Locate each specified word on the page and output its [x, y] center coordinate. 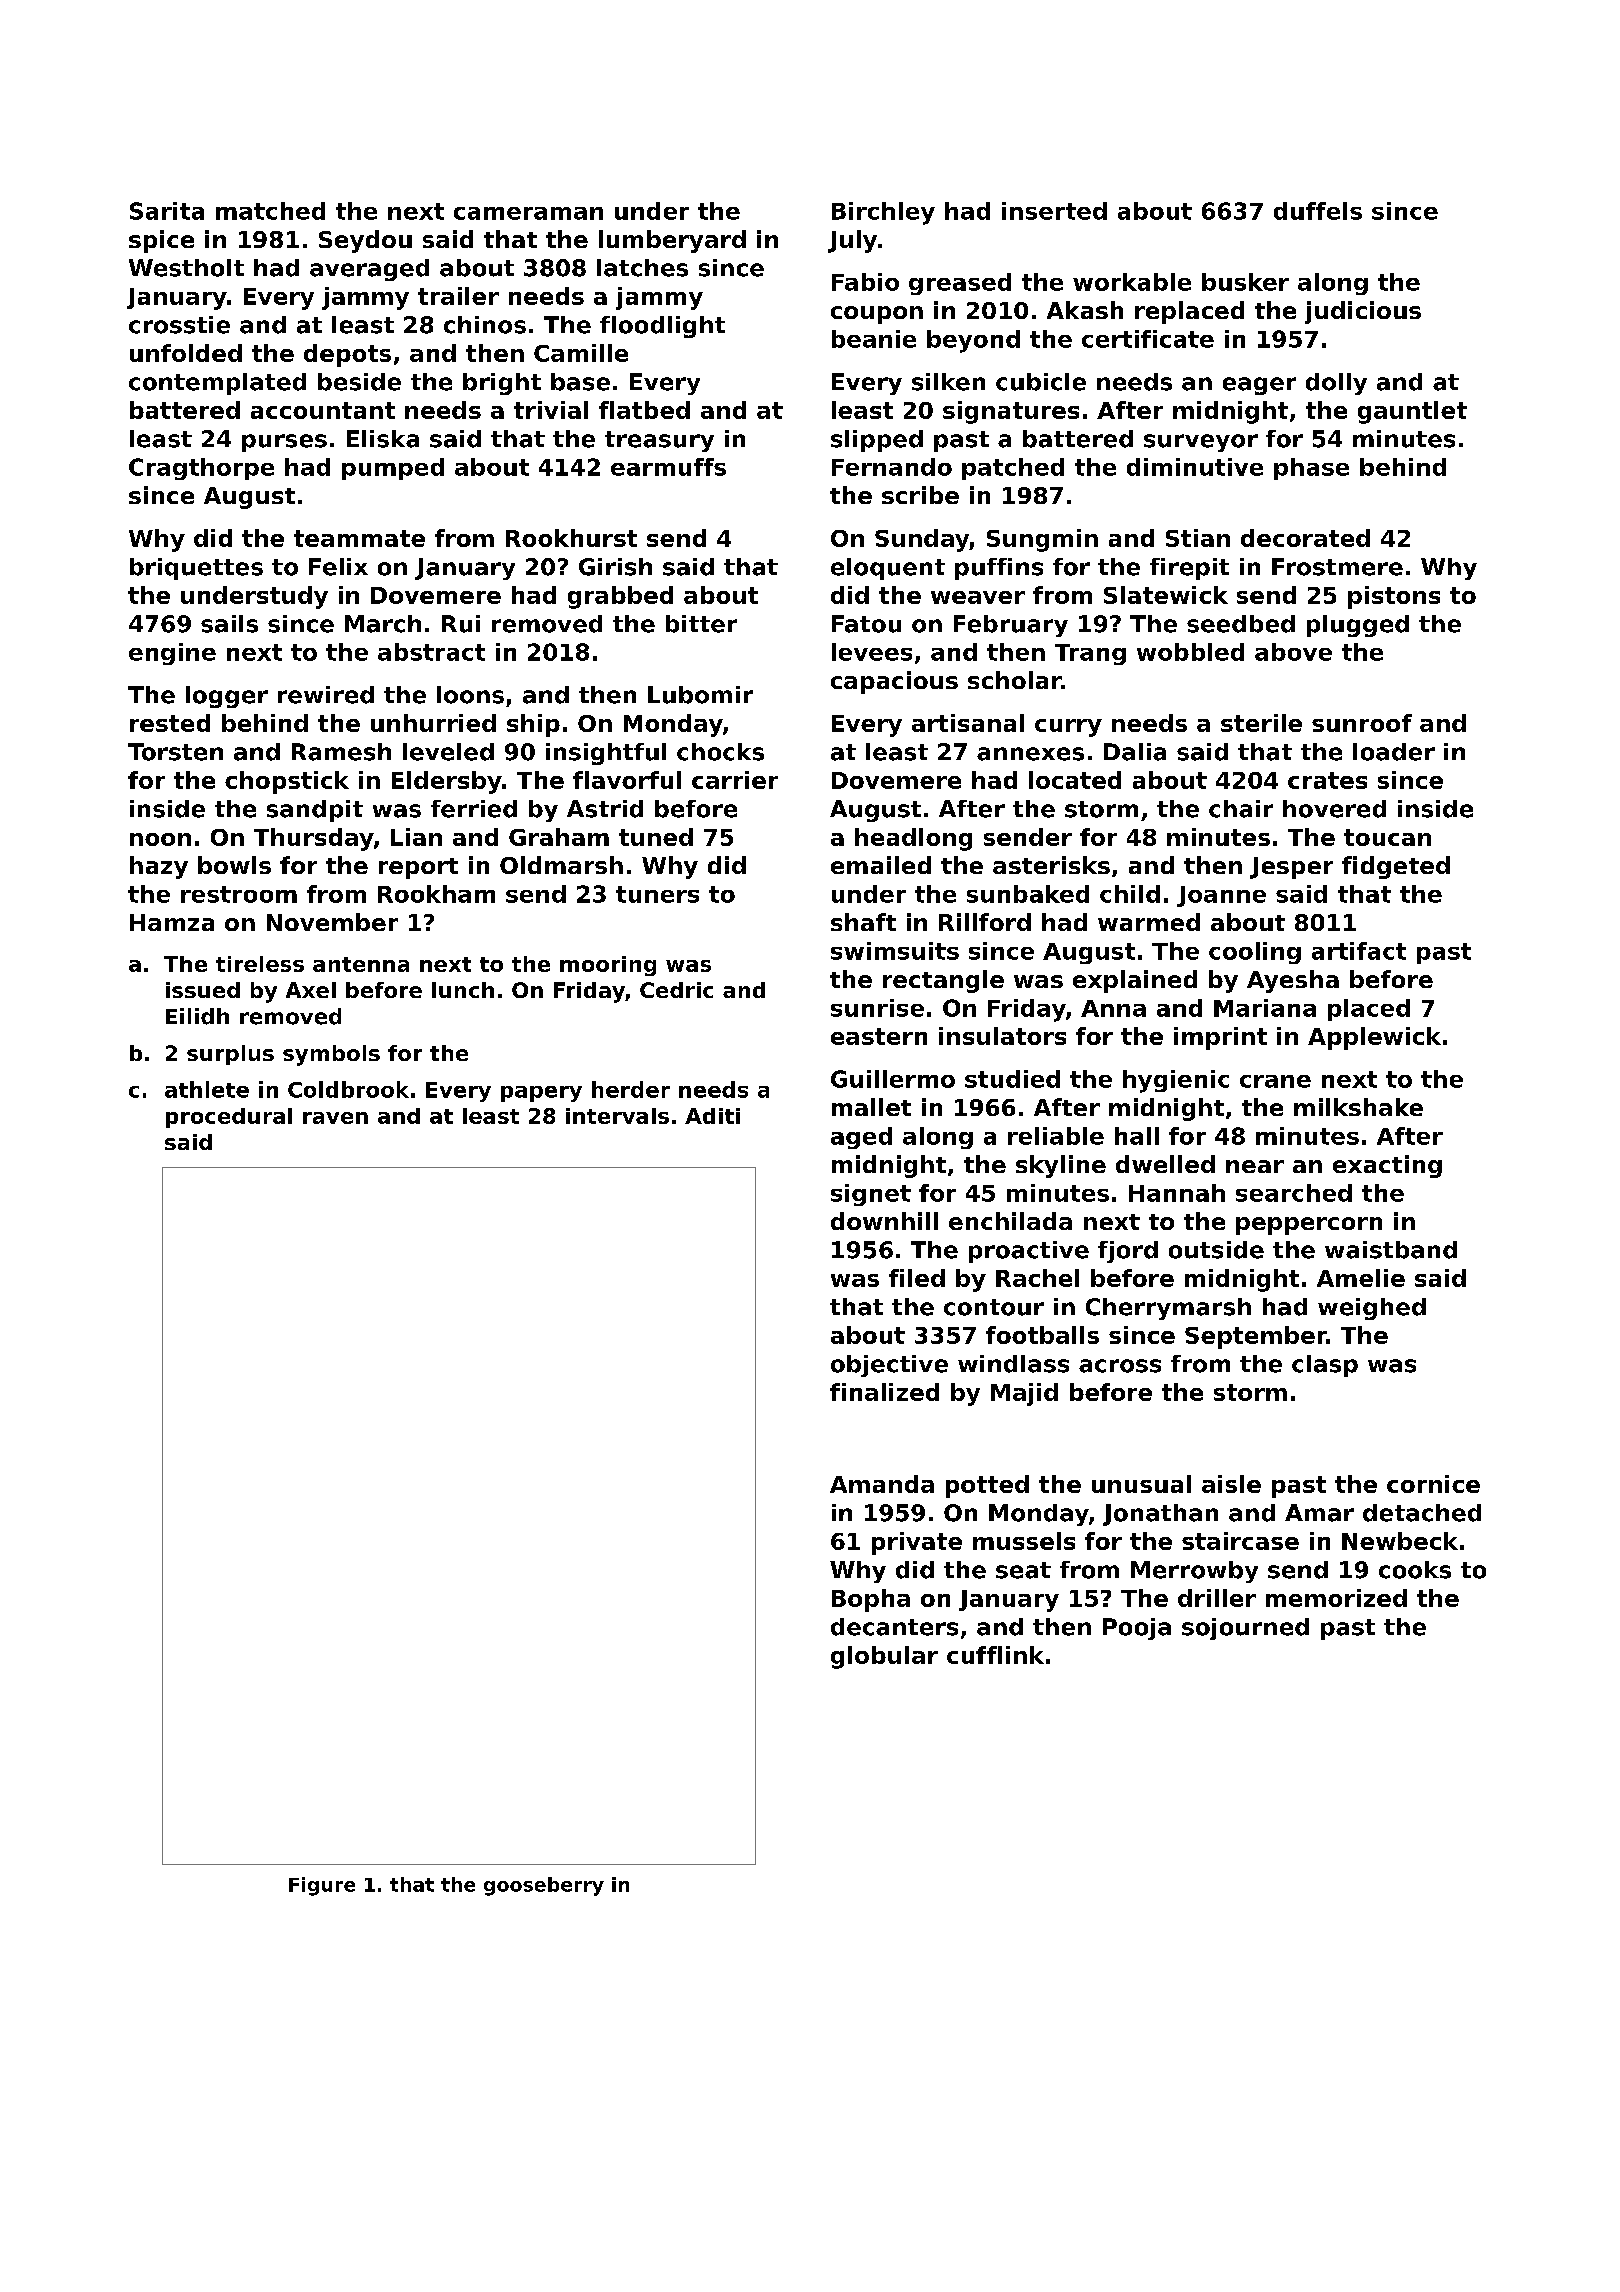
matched [270, 211]
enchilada [1010, 1221]
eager [1259, 386]
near [1255, 1166]
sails [229, 624]
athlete [207, 1089]
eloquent [888, 569]
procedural [229, 1118]
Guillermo [893, 1079]
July [852, 241]
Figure [322, 1886]
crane [1275, 1081]
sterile [1261, 723]
